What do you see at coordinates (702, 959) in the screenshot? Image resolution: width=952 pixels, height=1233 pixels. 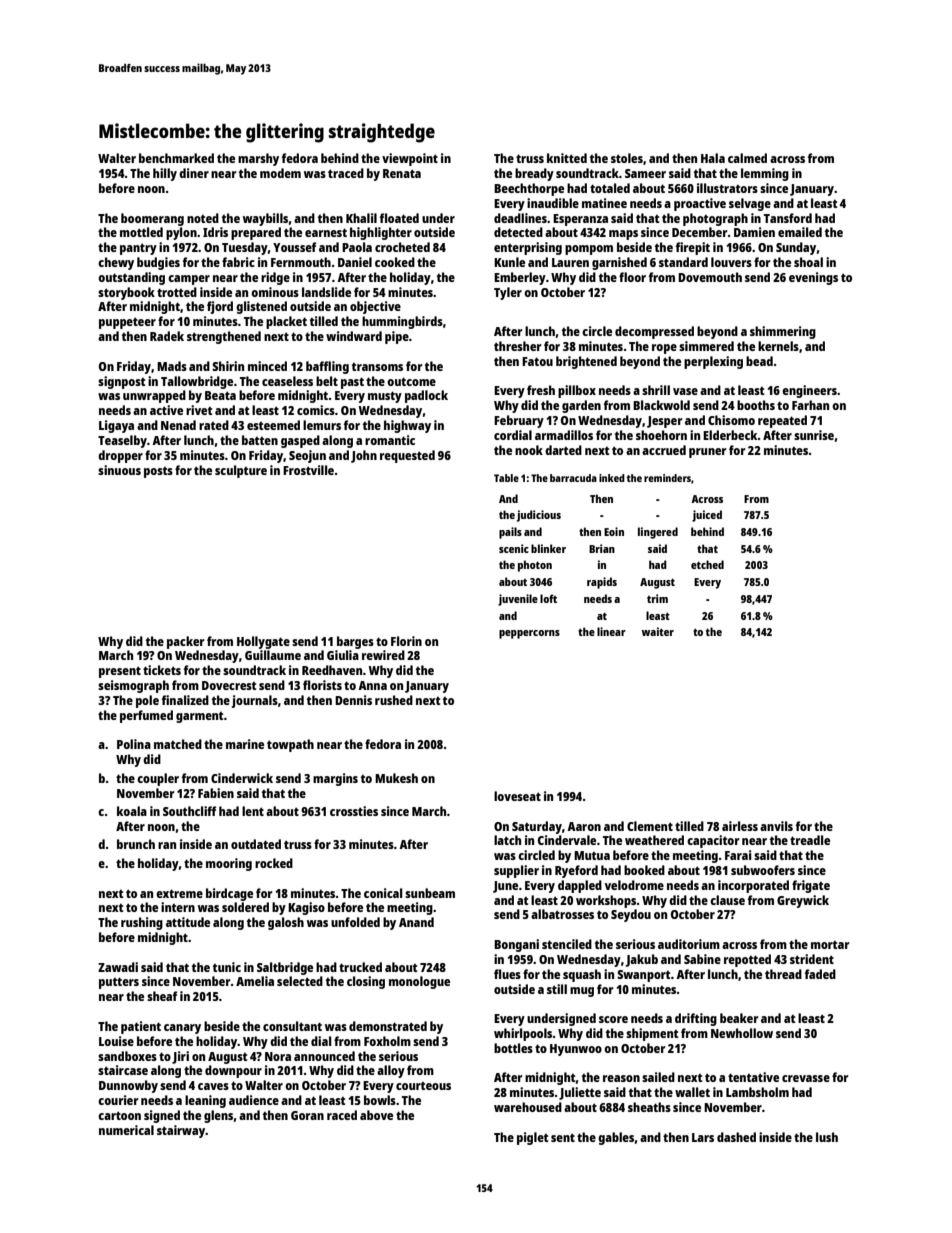 I see `Sabine` at bounding box center [702, 959].
